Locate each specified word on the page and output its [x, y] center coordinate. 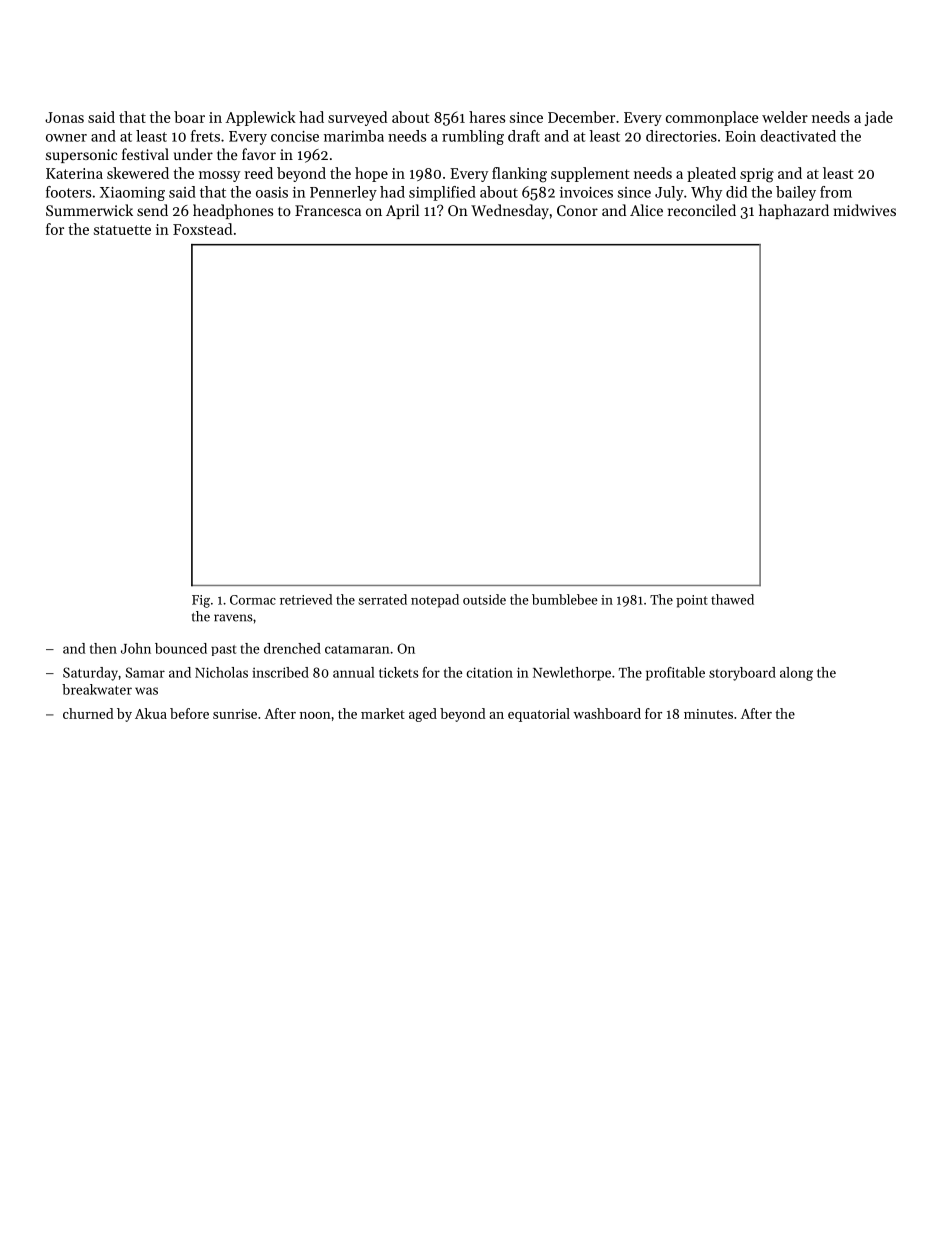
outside [484, 599]
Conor [577, 210]
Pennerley [343, 193]
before [189, 713]
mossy [219, 176]
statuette [122, 230]
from [836, 192]
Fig [201, 601]
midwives [865, 210]
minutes [708, 714]
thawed [732, 599]
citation [490, 672]
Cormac [253, 600]
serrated [383, 599]
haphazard [794, 211]
